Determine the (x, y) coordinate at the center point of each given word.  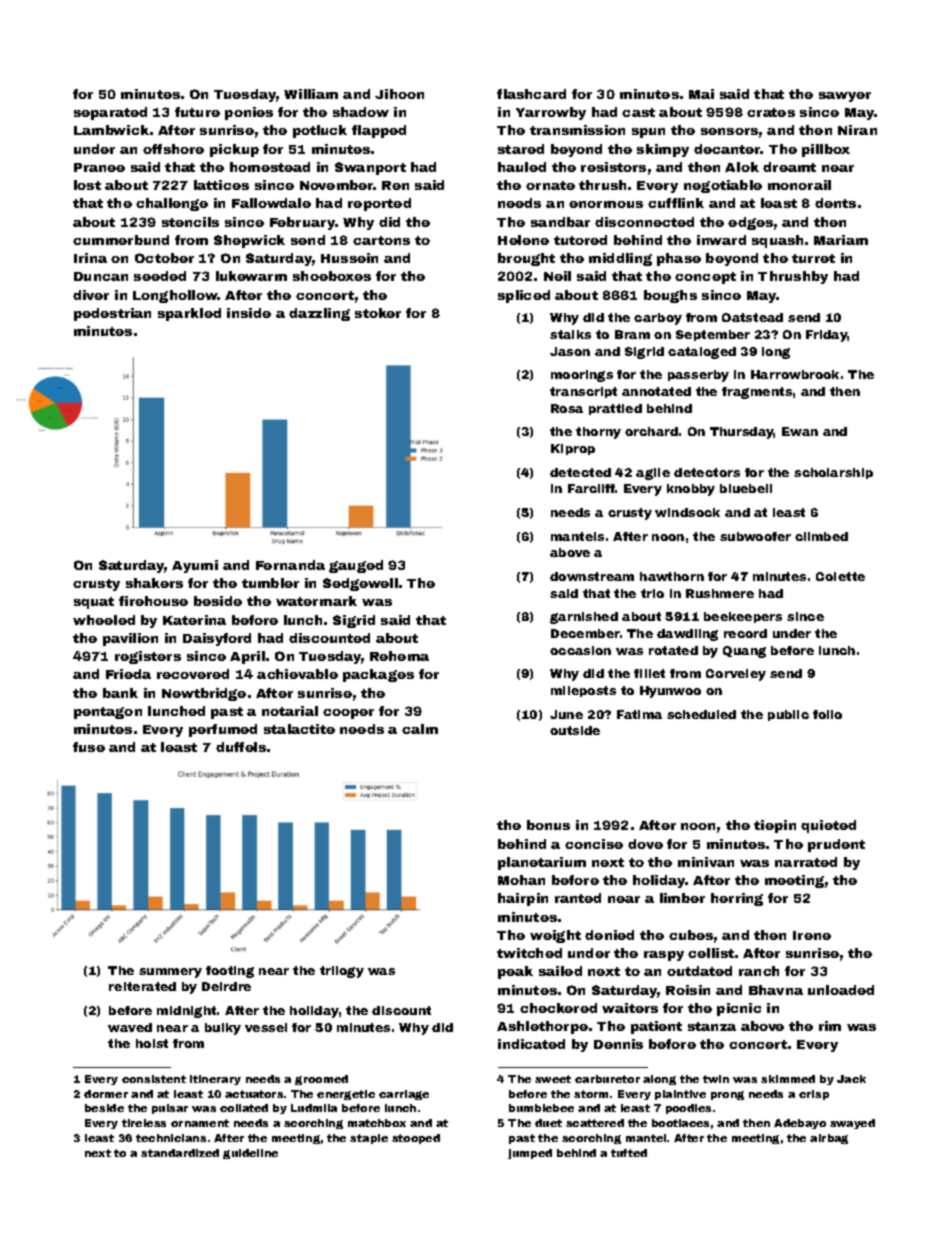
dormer (106, 1094)
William (311, 94)
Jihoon (399, 94)
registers (148, 657)
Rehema (399, 656)
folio (827, 714)
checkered (558, 1008)
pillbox (826, 150)
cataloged (702, 353)
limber (682, 898)
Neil (557, 276)
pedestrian (112, 314)
